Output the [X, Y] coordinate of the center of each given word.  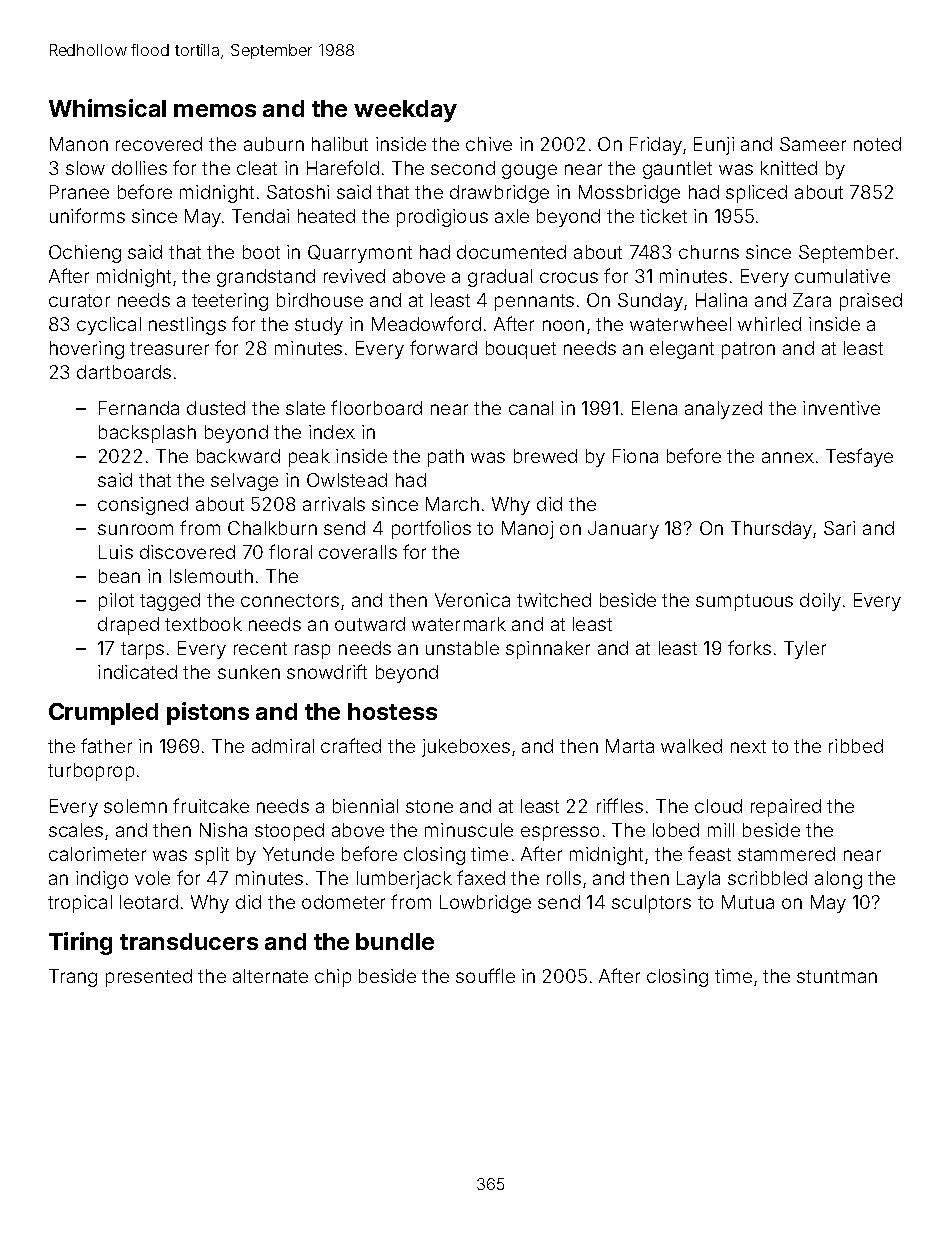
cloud [718, 806]
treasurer [169, 348]
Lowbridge [485, 904]
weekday [405, 111]
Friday [656, 146]
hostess [392, 711]
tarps [142, 650]
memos [215, 110]
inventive [841, 408]
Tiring [80, 943]
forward [443, 347]
